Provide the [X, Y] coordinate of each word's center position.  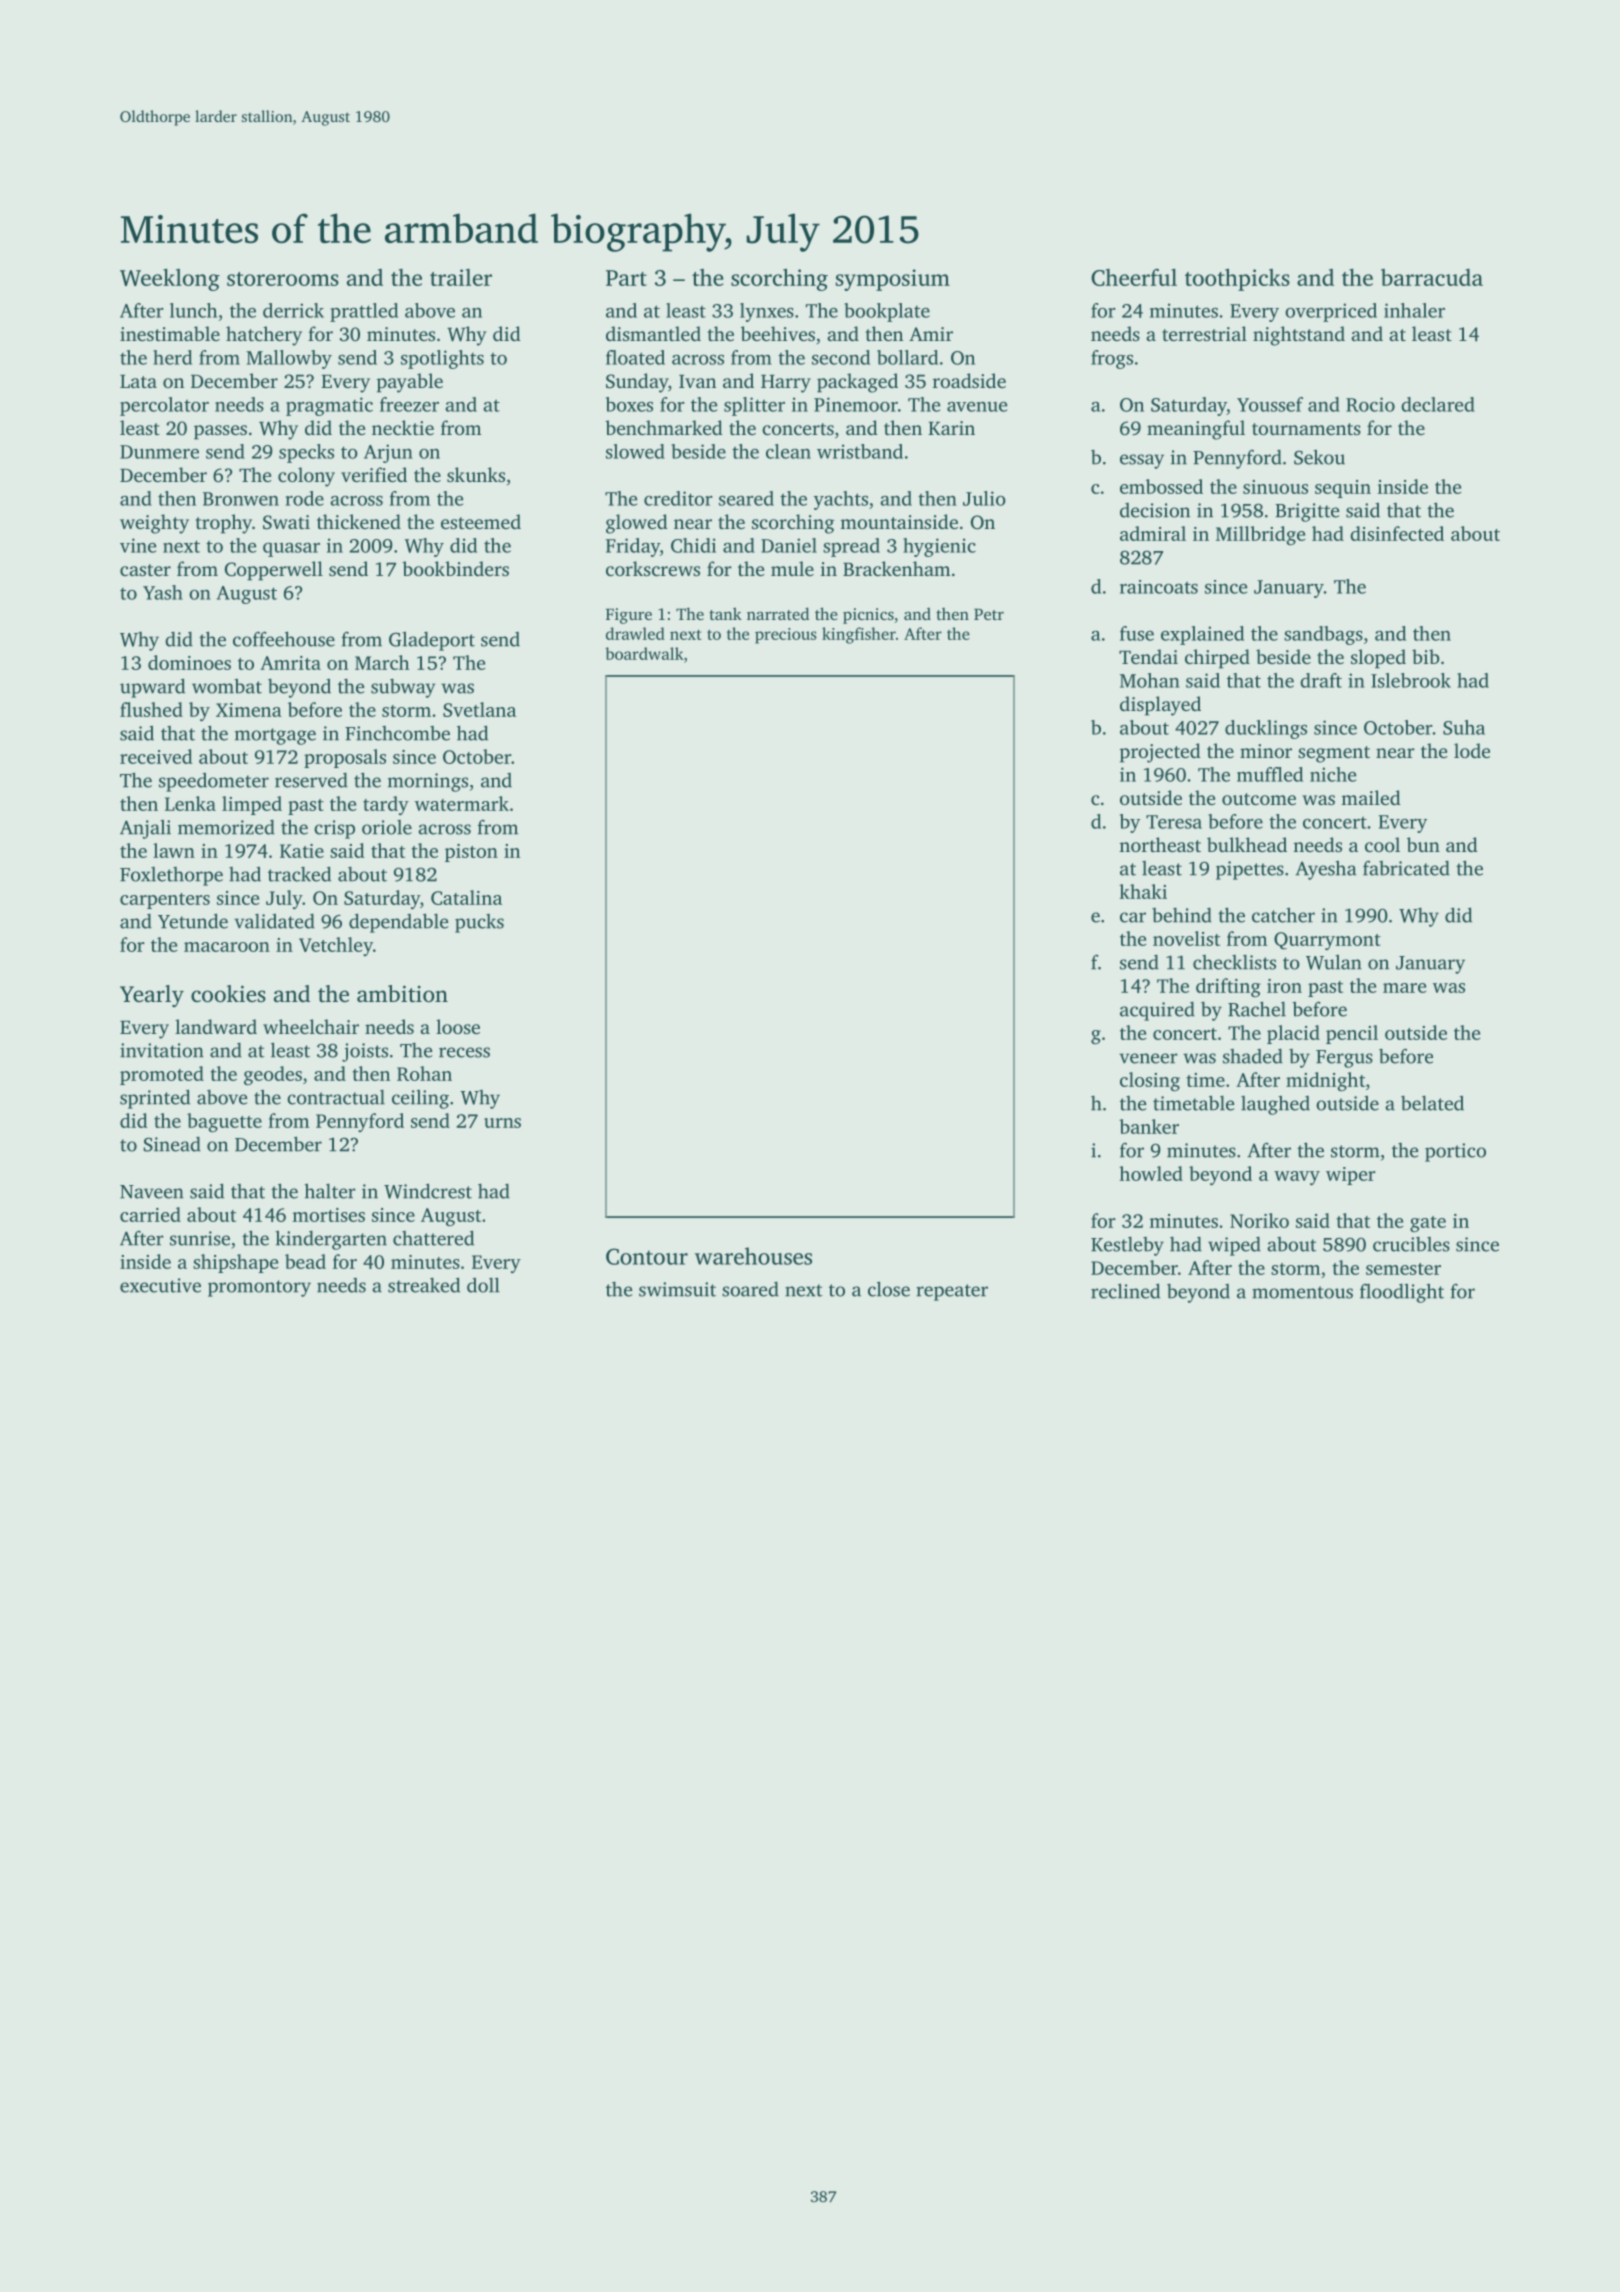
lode [1472, 750]
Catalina [466, 897]
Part [626, 278]
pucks [479, 923]
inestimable [170, 333]
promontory [259, 1288]
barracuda [1432, 277]
